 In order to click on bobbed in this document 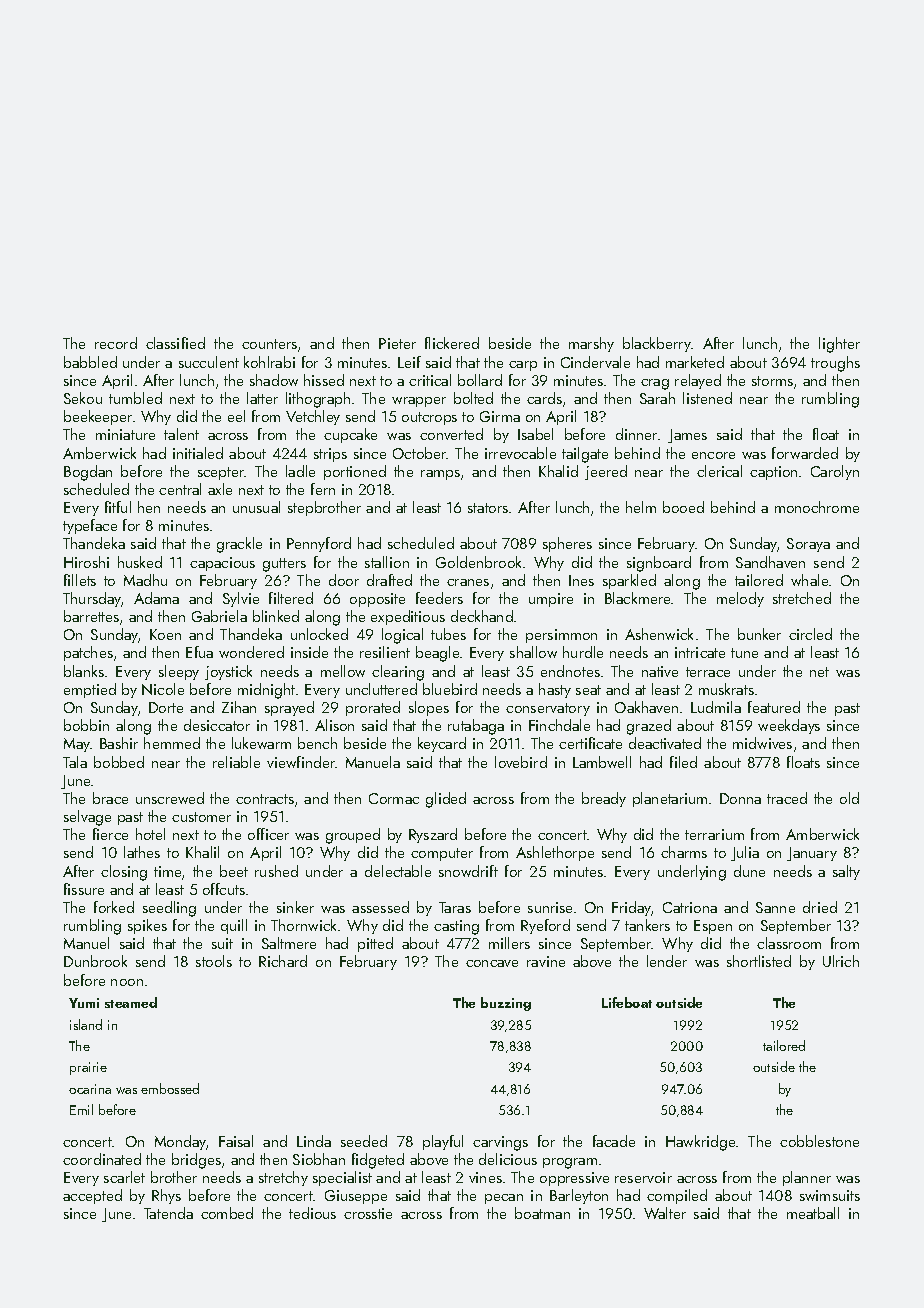, I will do `click(119, 762)`.
